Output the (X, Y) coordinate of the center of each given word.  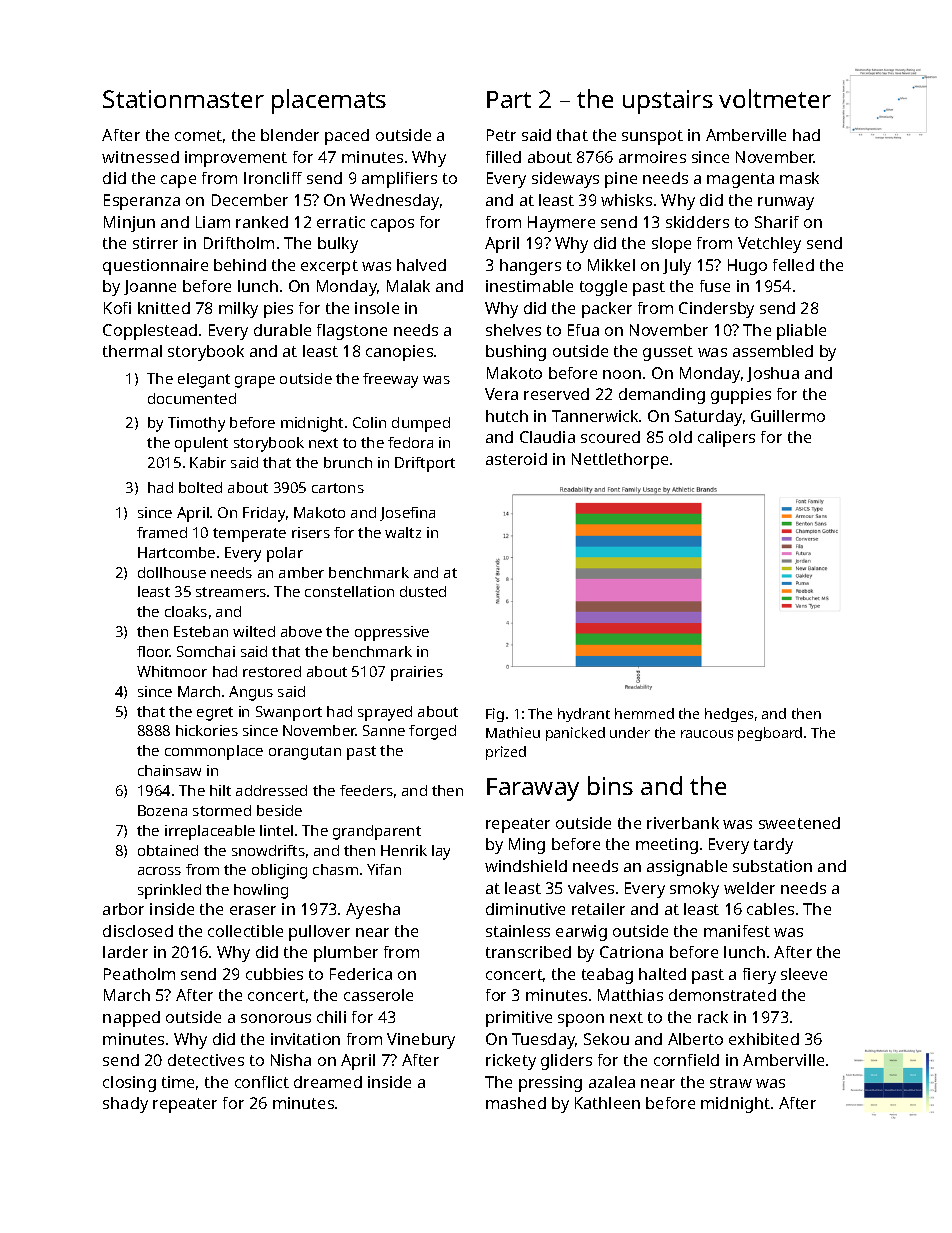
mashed (516, 1103)
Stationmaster (183, 99)
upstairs (668, 102)
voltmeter (775, 98)
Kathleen (607, 1103)
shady (125, 1105)
